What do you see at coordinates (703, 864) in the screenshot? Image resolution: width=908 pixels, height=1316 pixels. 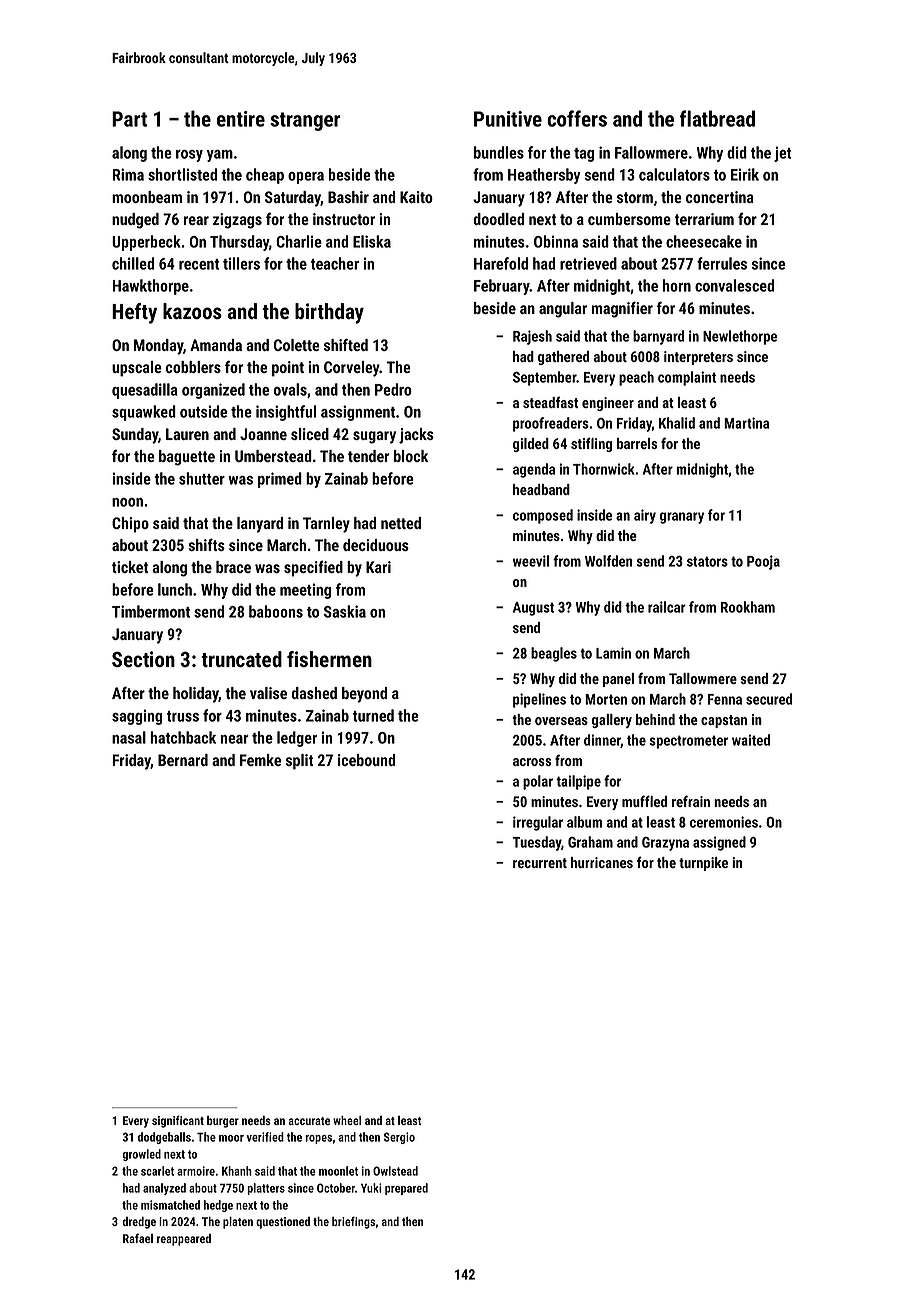 I see `turnpike` at bounding box center [703, 864].
